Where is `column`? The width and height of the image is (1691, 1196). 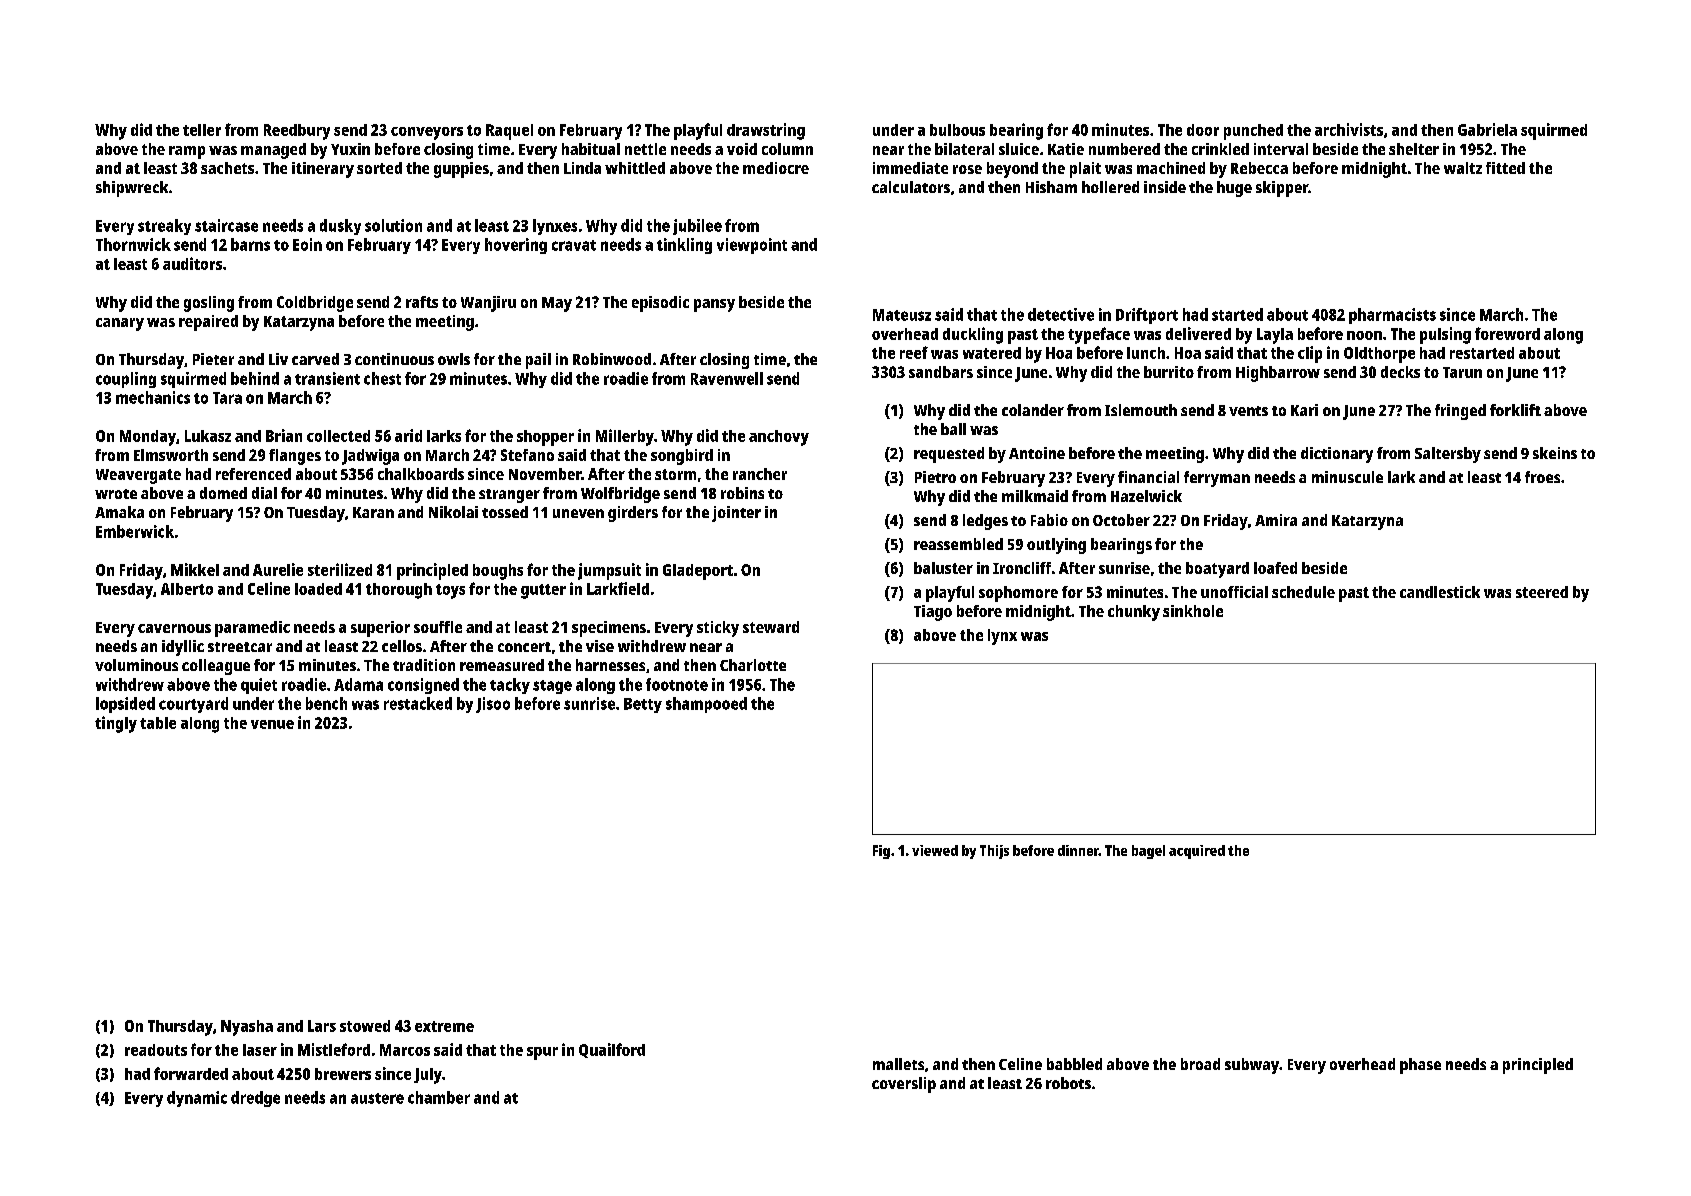
column is located at coordinates (787, 149).
